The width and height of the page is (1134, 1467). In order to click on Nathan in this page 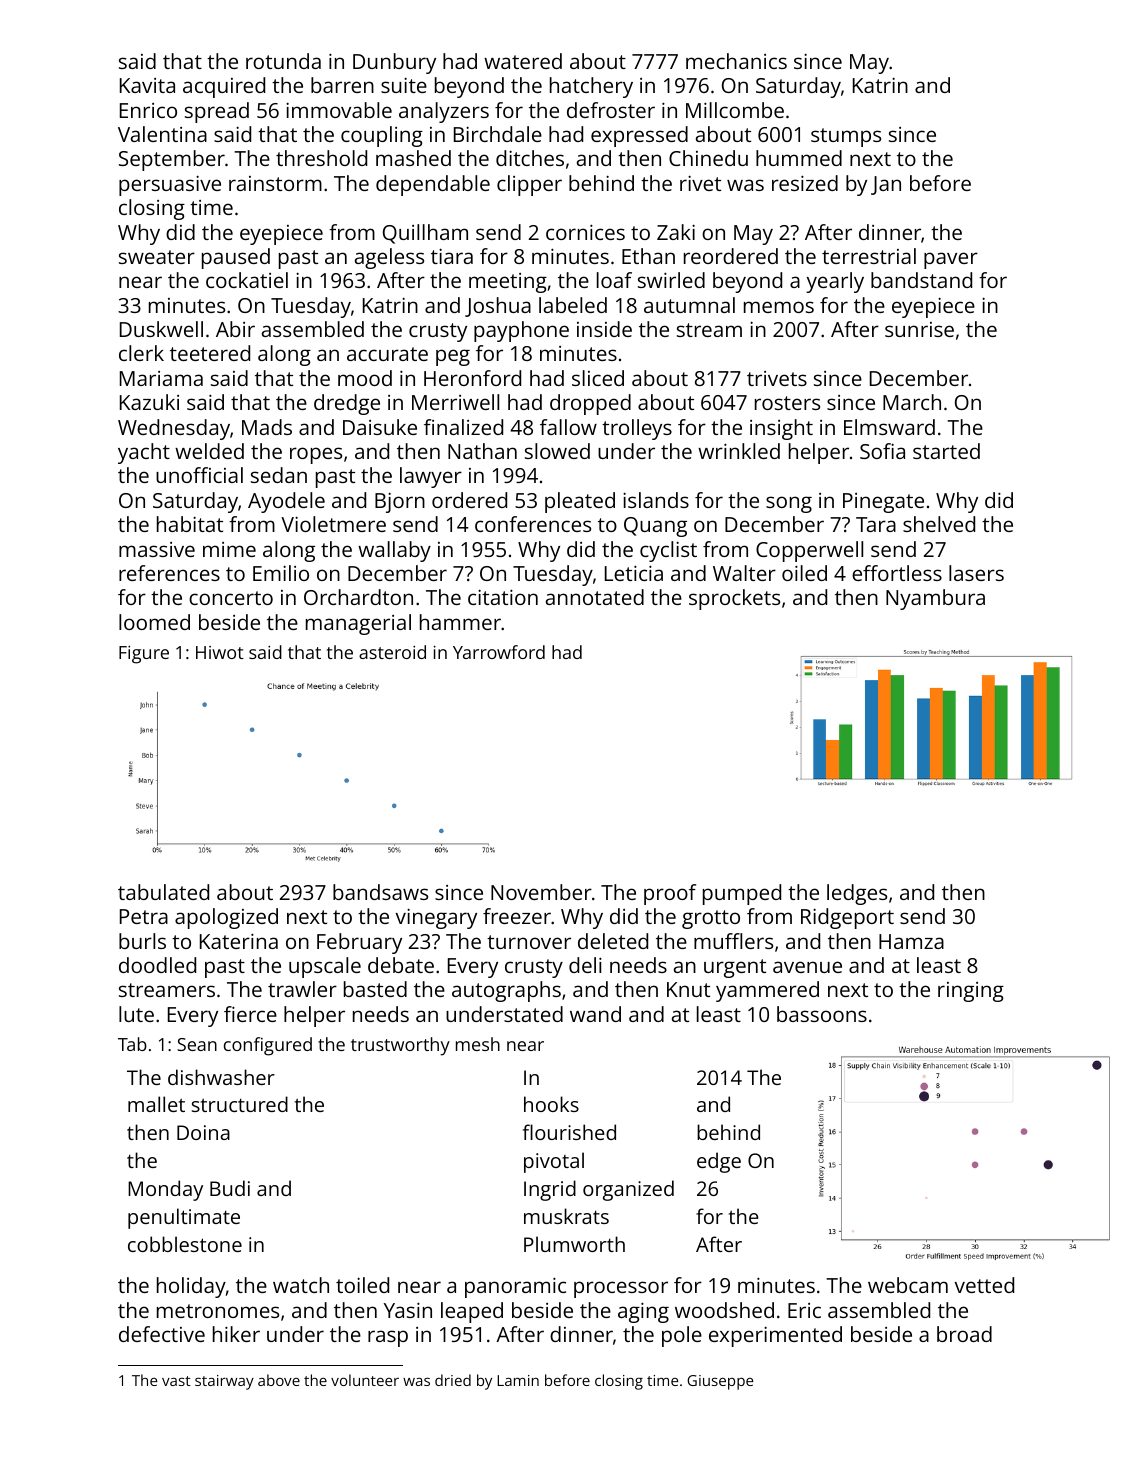, I will do `click(482, 451)`.
